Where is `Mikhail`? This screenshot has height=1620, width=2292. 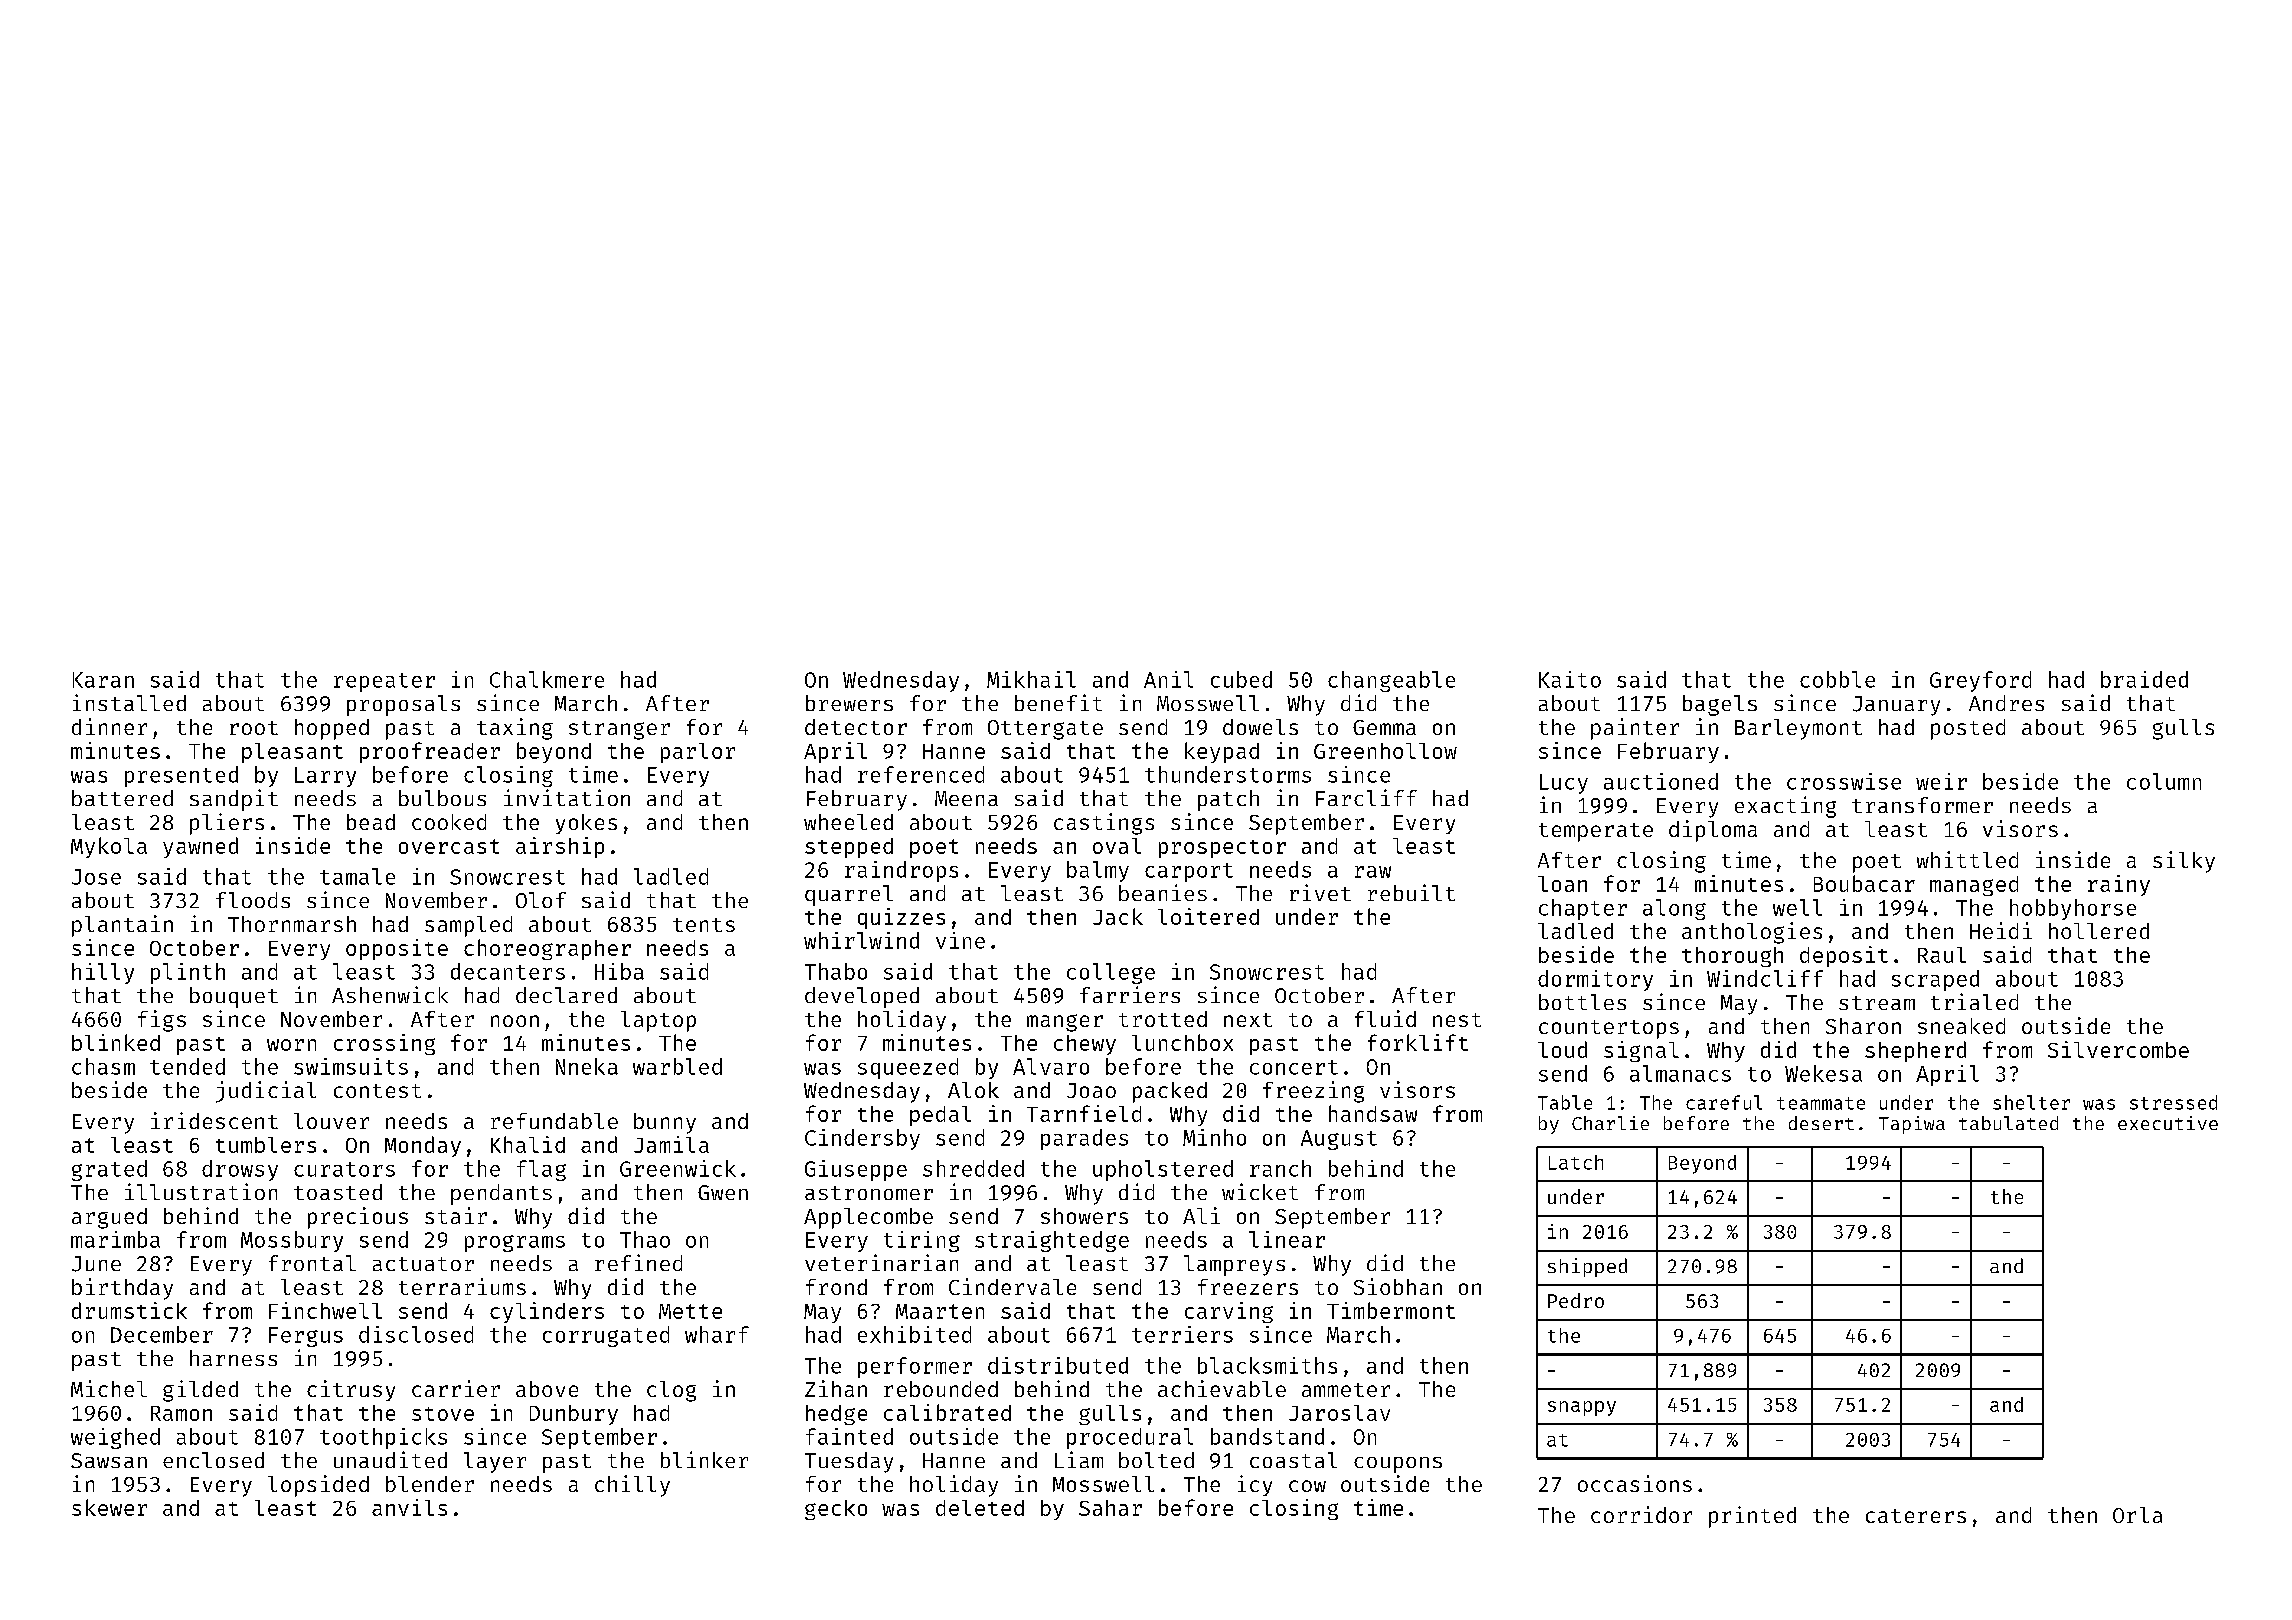 Mikhail is located at coordinates (1031, 679).
